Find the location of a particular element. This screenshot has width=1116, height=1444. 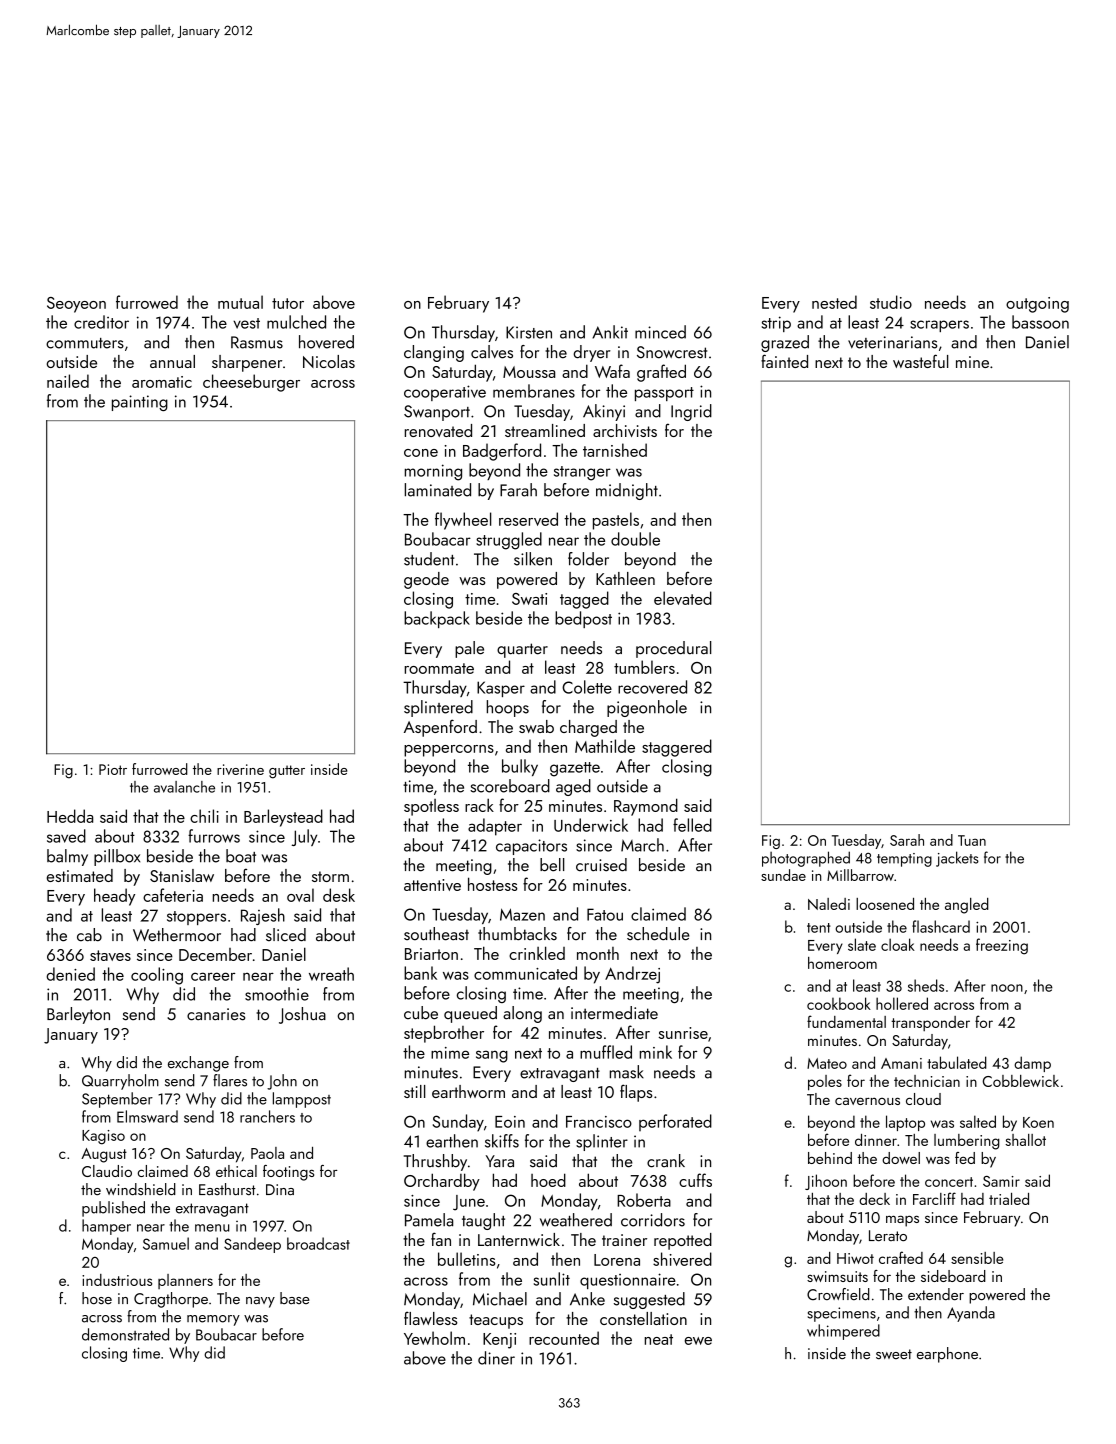

commuters is located at coordinates (85, 343).
